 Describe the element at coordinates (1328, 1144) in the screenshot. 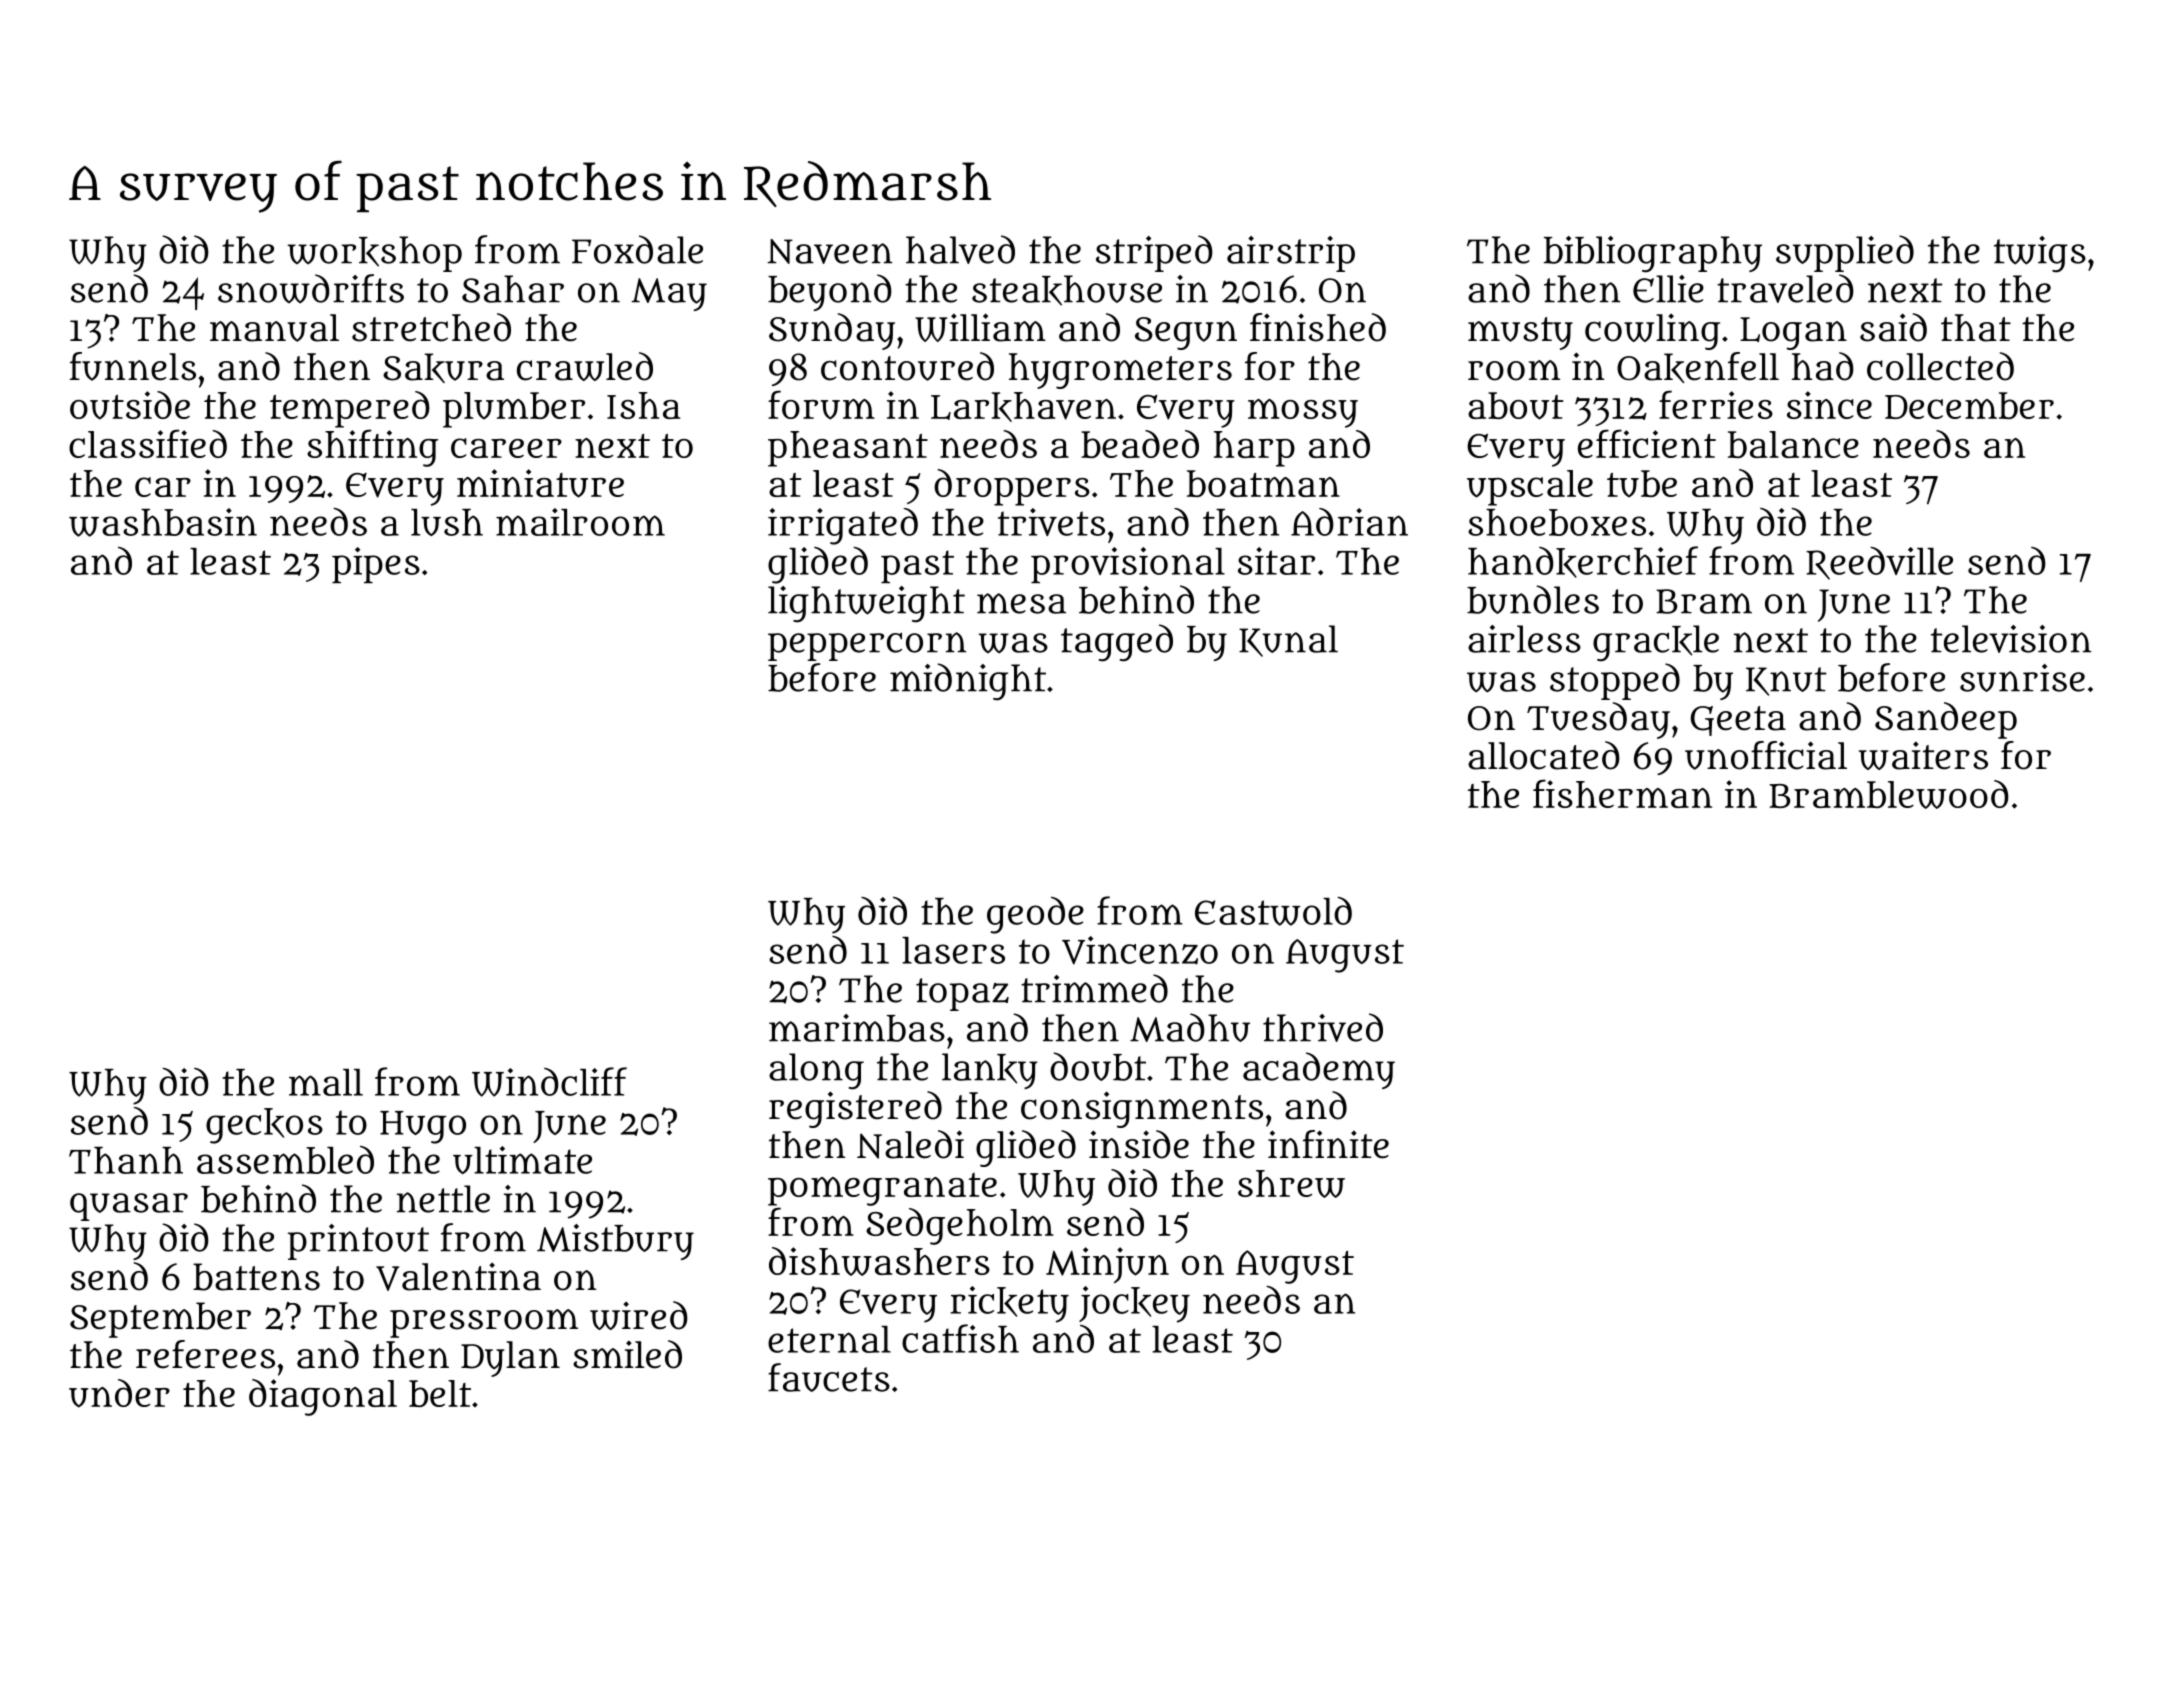

I see `infinite` at that location.
